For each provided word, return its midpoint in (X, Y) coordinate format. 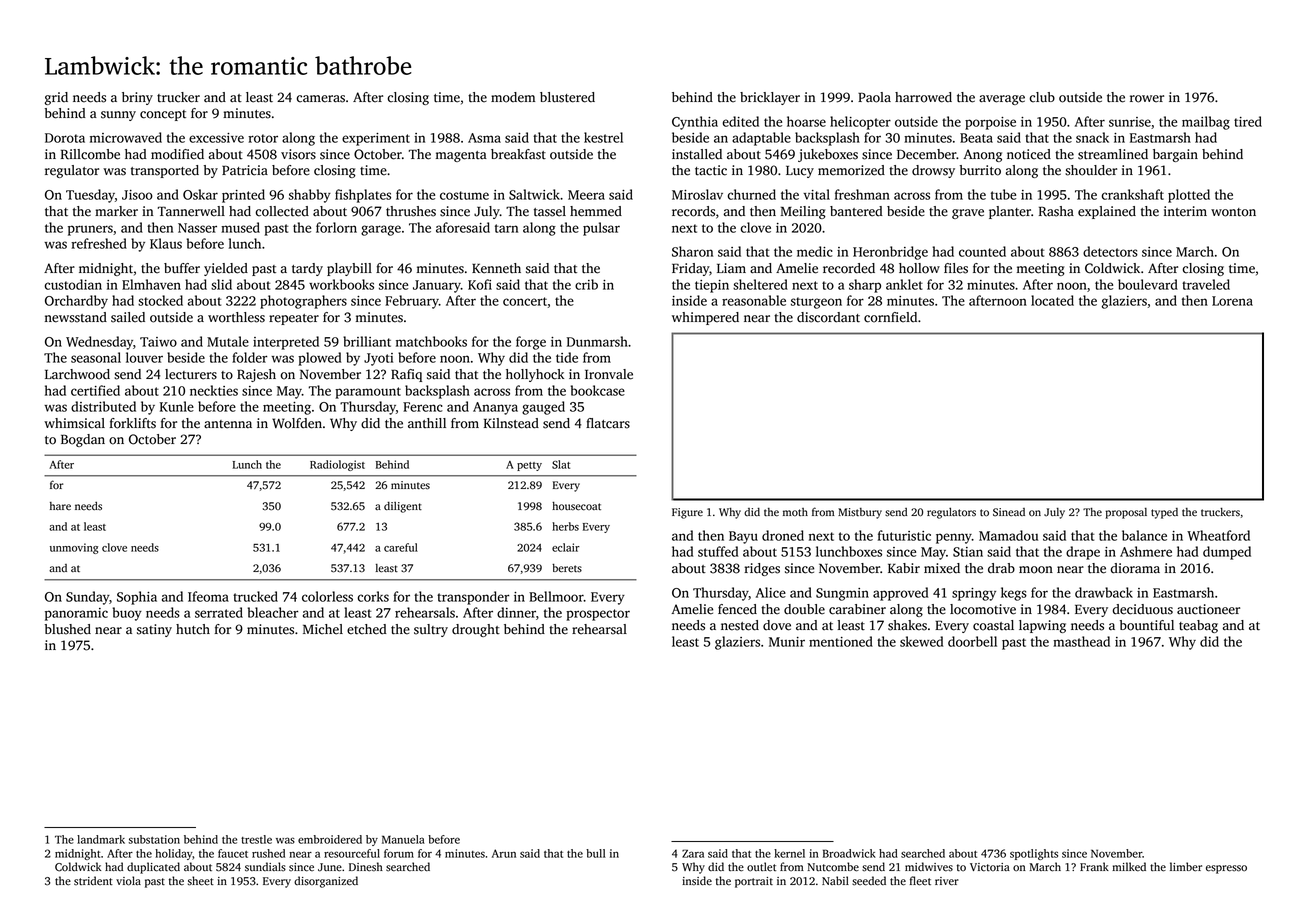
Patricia (245, 170)
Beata (976, 138)
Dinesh (366, 867)
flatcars (608, 423)
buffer (182, 268)
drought (476, 630)
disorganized (326, 882)
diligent (403, 507)
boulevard (1148, 284)
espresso (1226, 869)
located (1052, 300)
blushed (68, 629)
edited (740, 121)
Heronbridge (890, 253)
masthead (1081, 641)
